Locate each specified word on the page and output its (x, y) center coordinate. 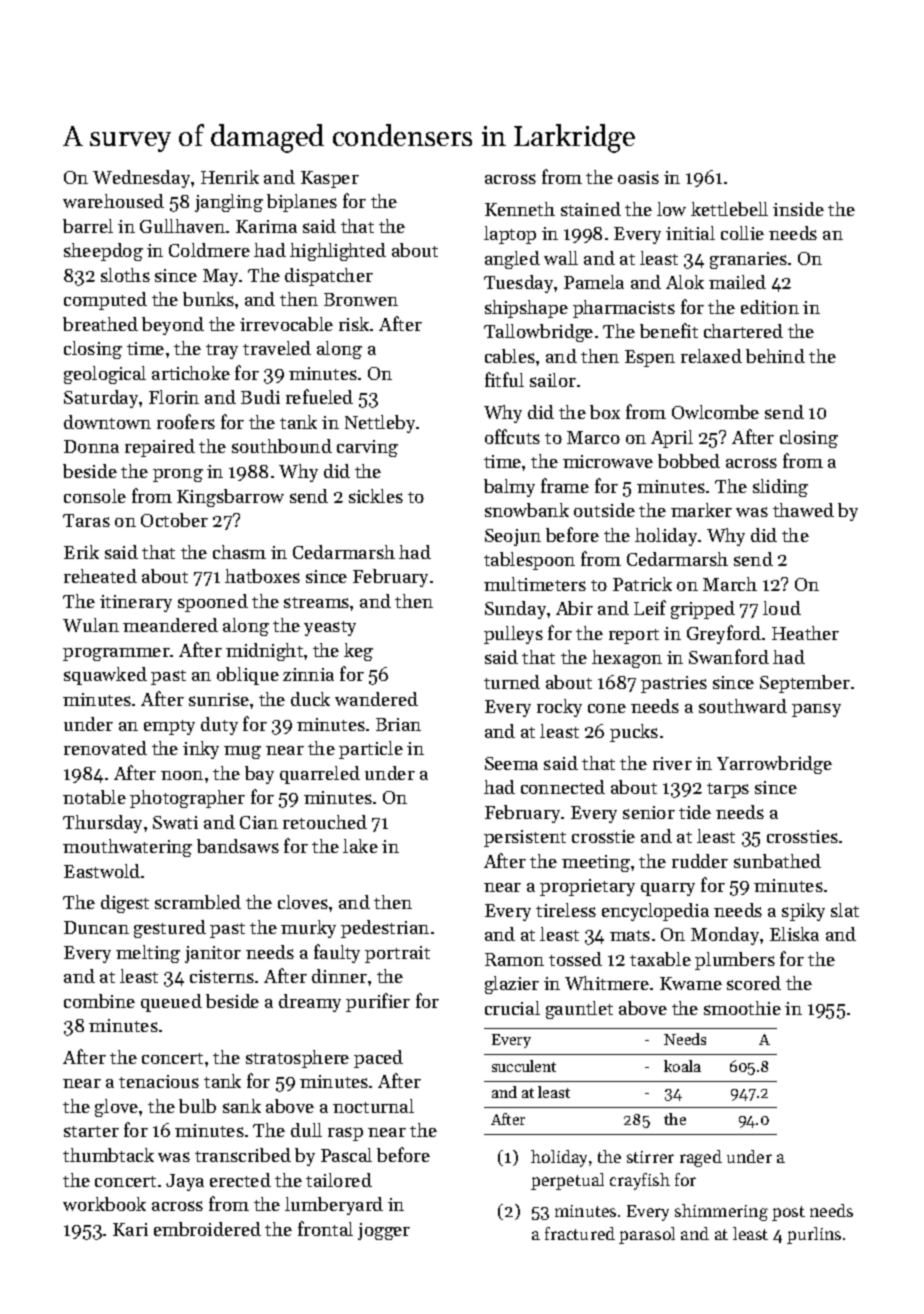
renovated (105, 748)
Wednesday (141, 179)
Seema (511, 763)
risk (354, 324)
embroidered (207, 1229)
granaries (748, 260)
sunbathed (777, 861)
